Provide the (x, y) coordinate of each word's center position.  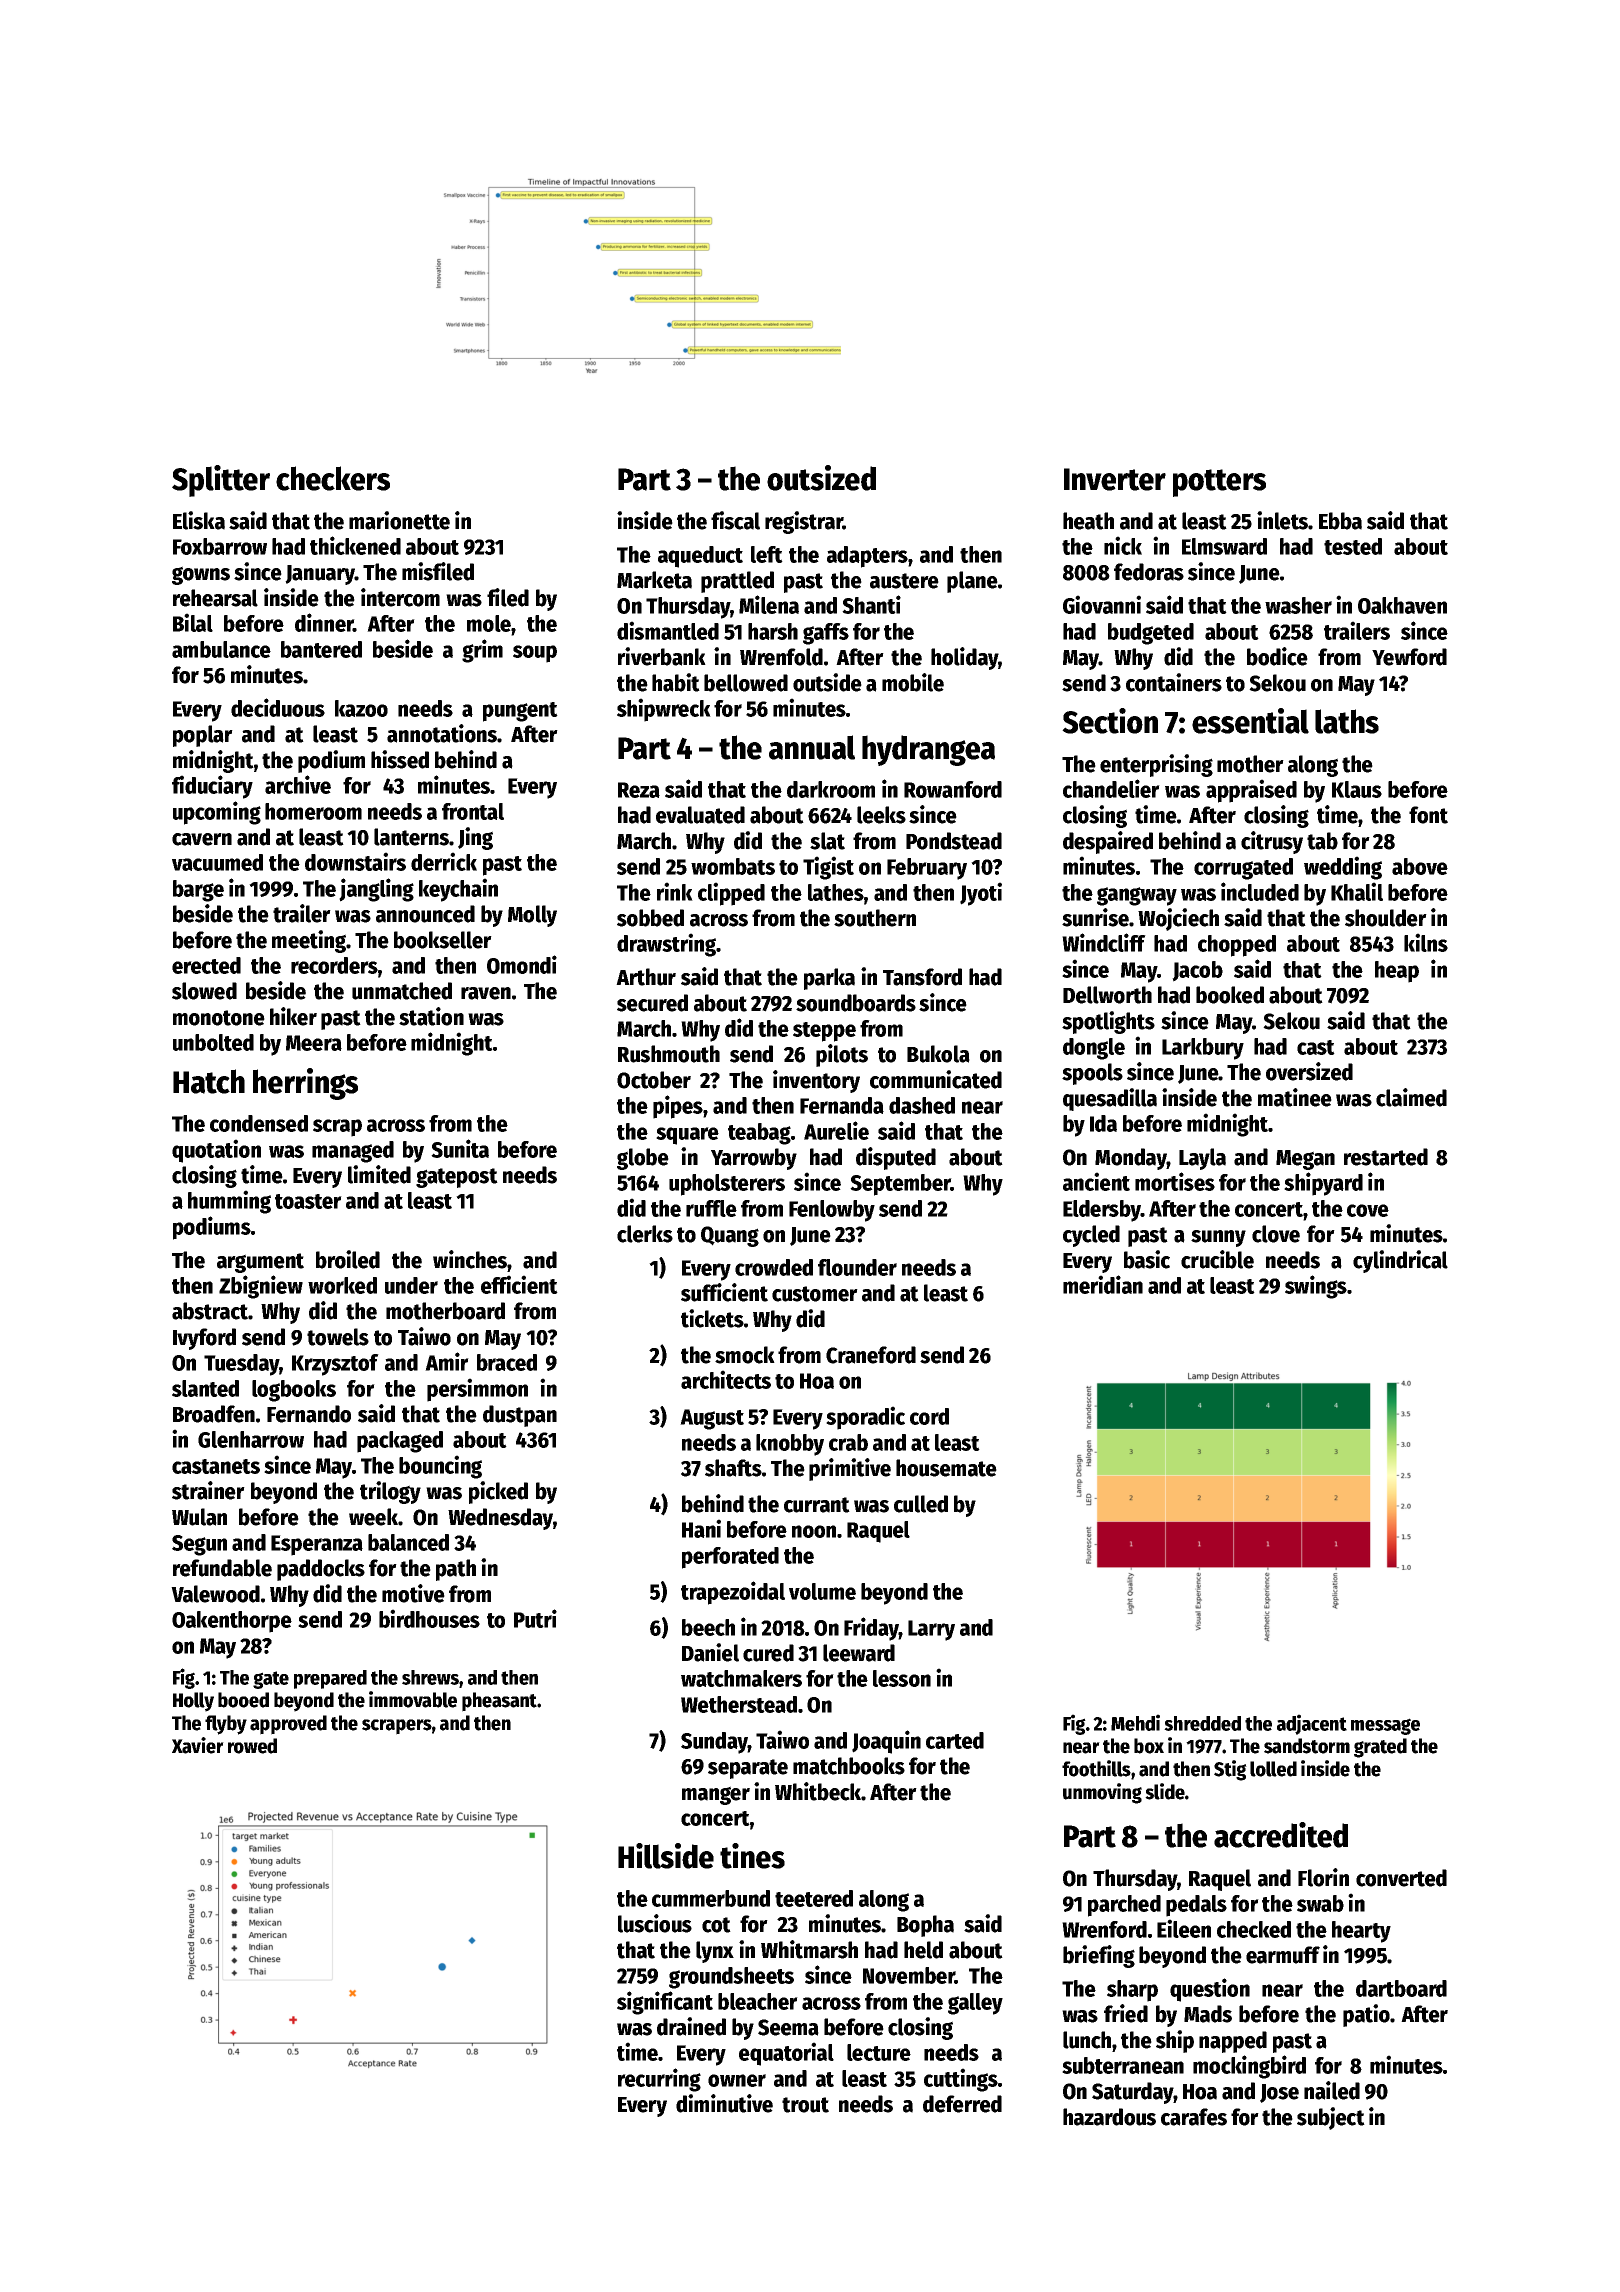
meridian (1103, 1284)
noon (814, 1531)
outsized (821, 478)
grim (482, 651)
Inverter (1115, 479)
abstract (210, 1311)
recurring (659, 2080)
